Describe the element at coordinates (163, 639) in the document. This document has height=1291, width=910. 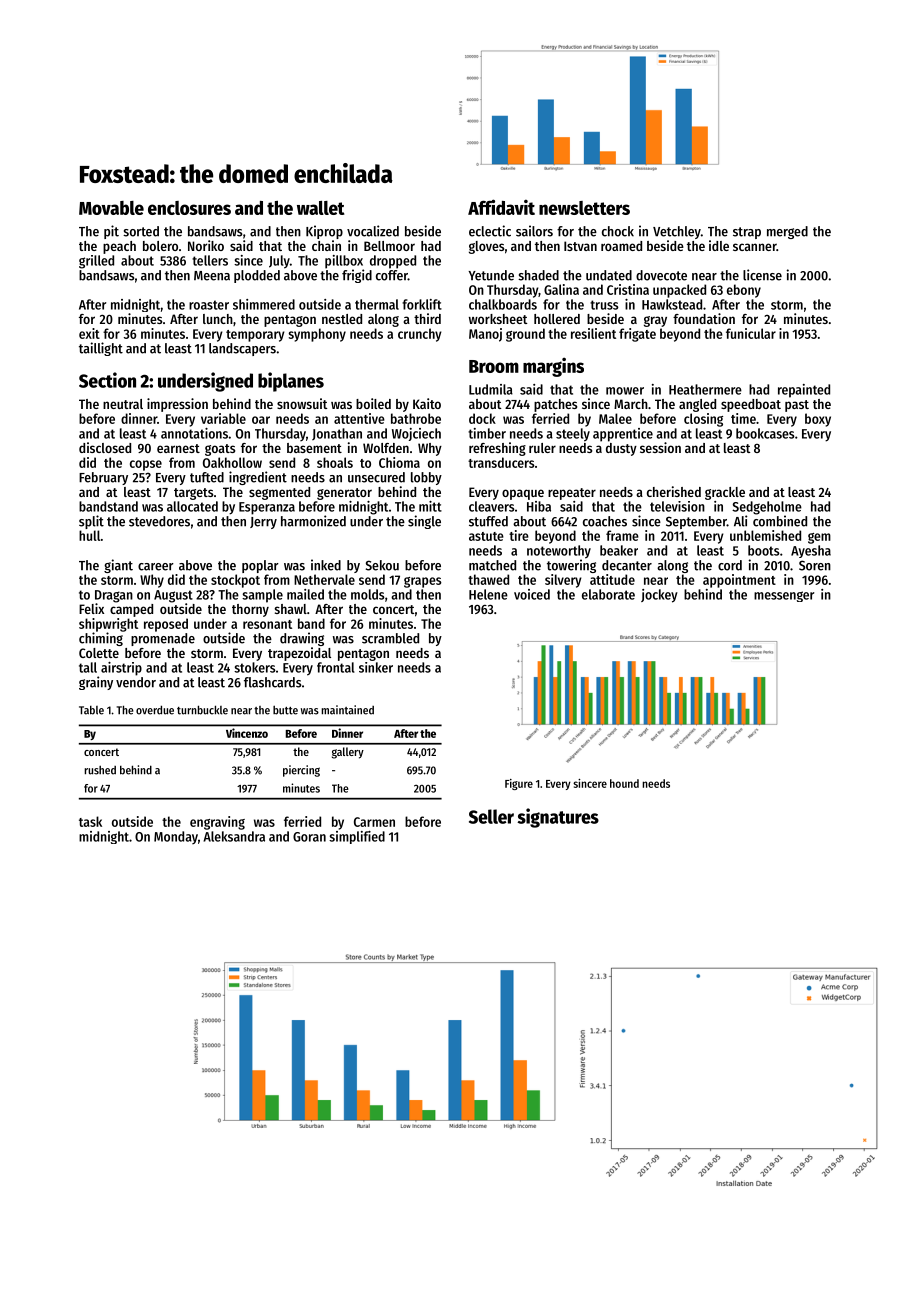
I see `promenade` at that location.
